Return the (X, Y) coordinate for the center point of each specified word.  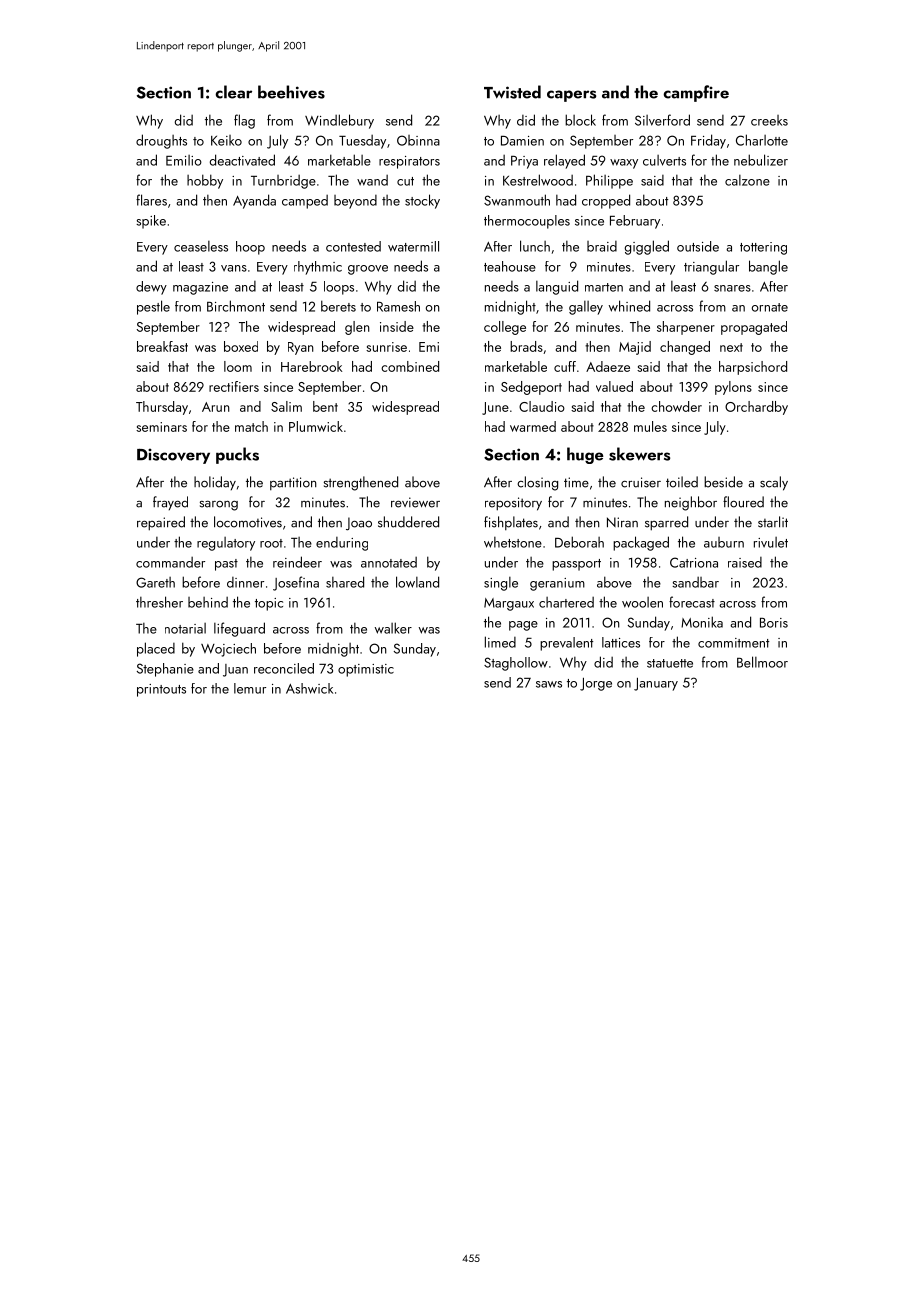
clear (233, 92)
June (495, 408)
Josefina (296, 583)
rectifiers (234, 386)
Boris (774, 623)
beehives (291, 92)
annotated (389, 562)
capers (571, 96)
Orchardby (756, 408)
